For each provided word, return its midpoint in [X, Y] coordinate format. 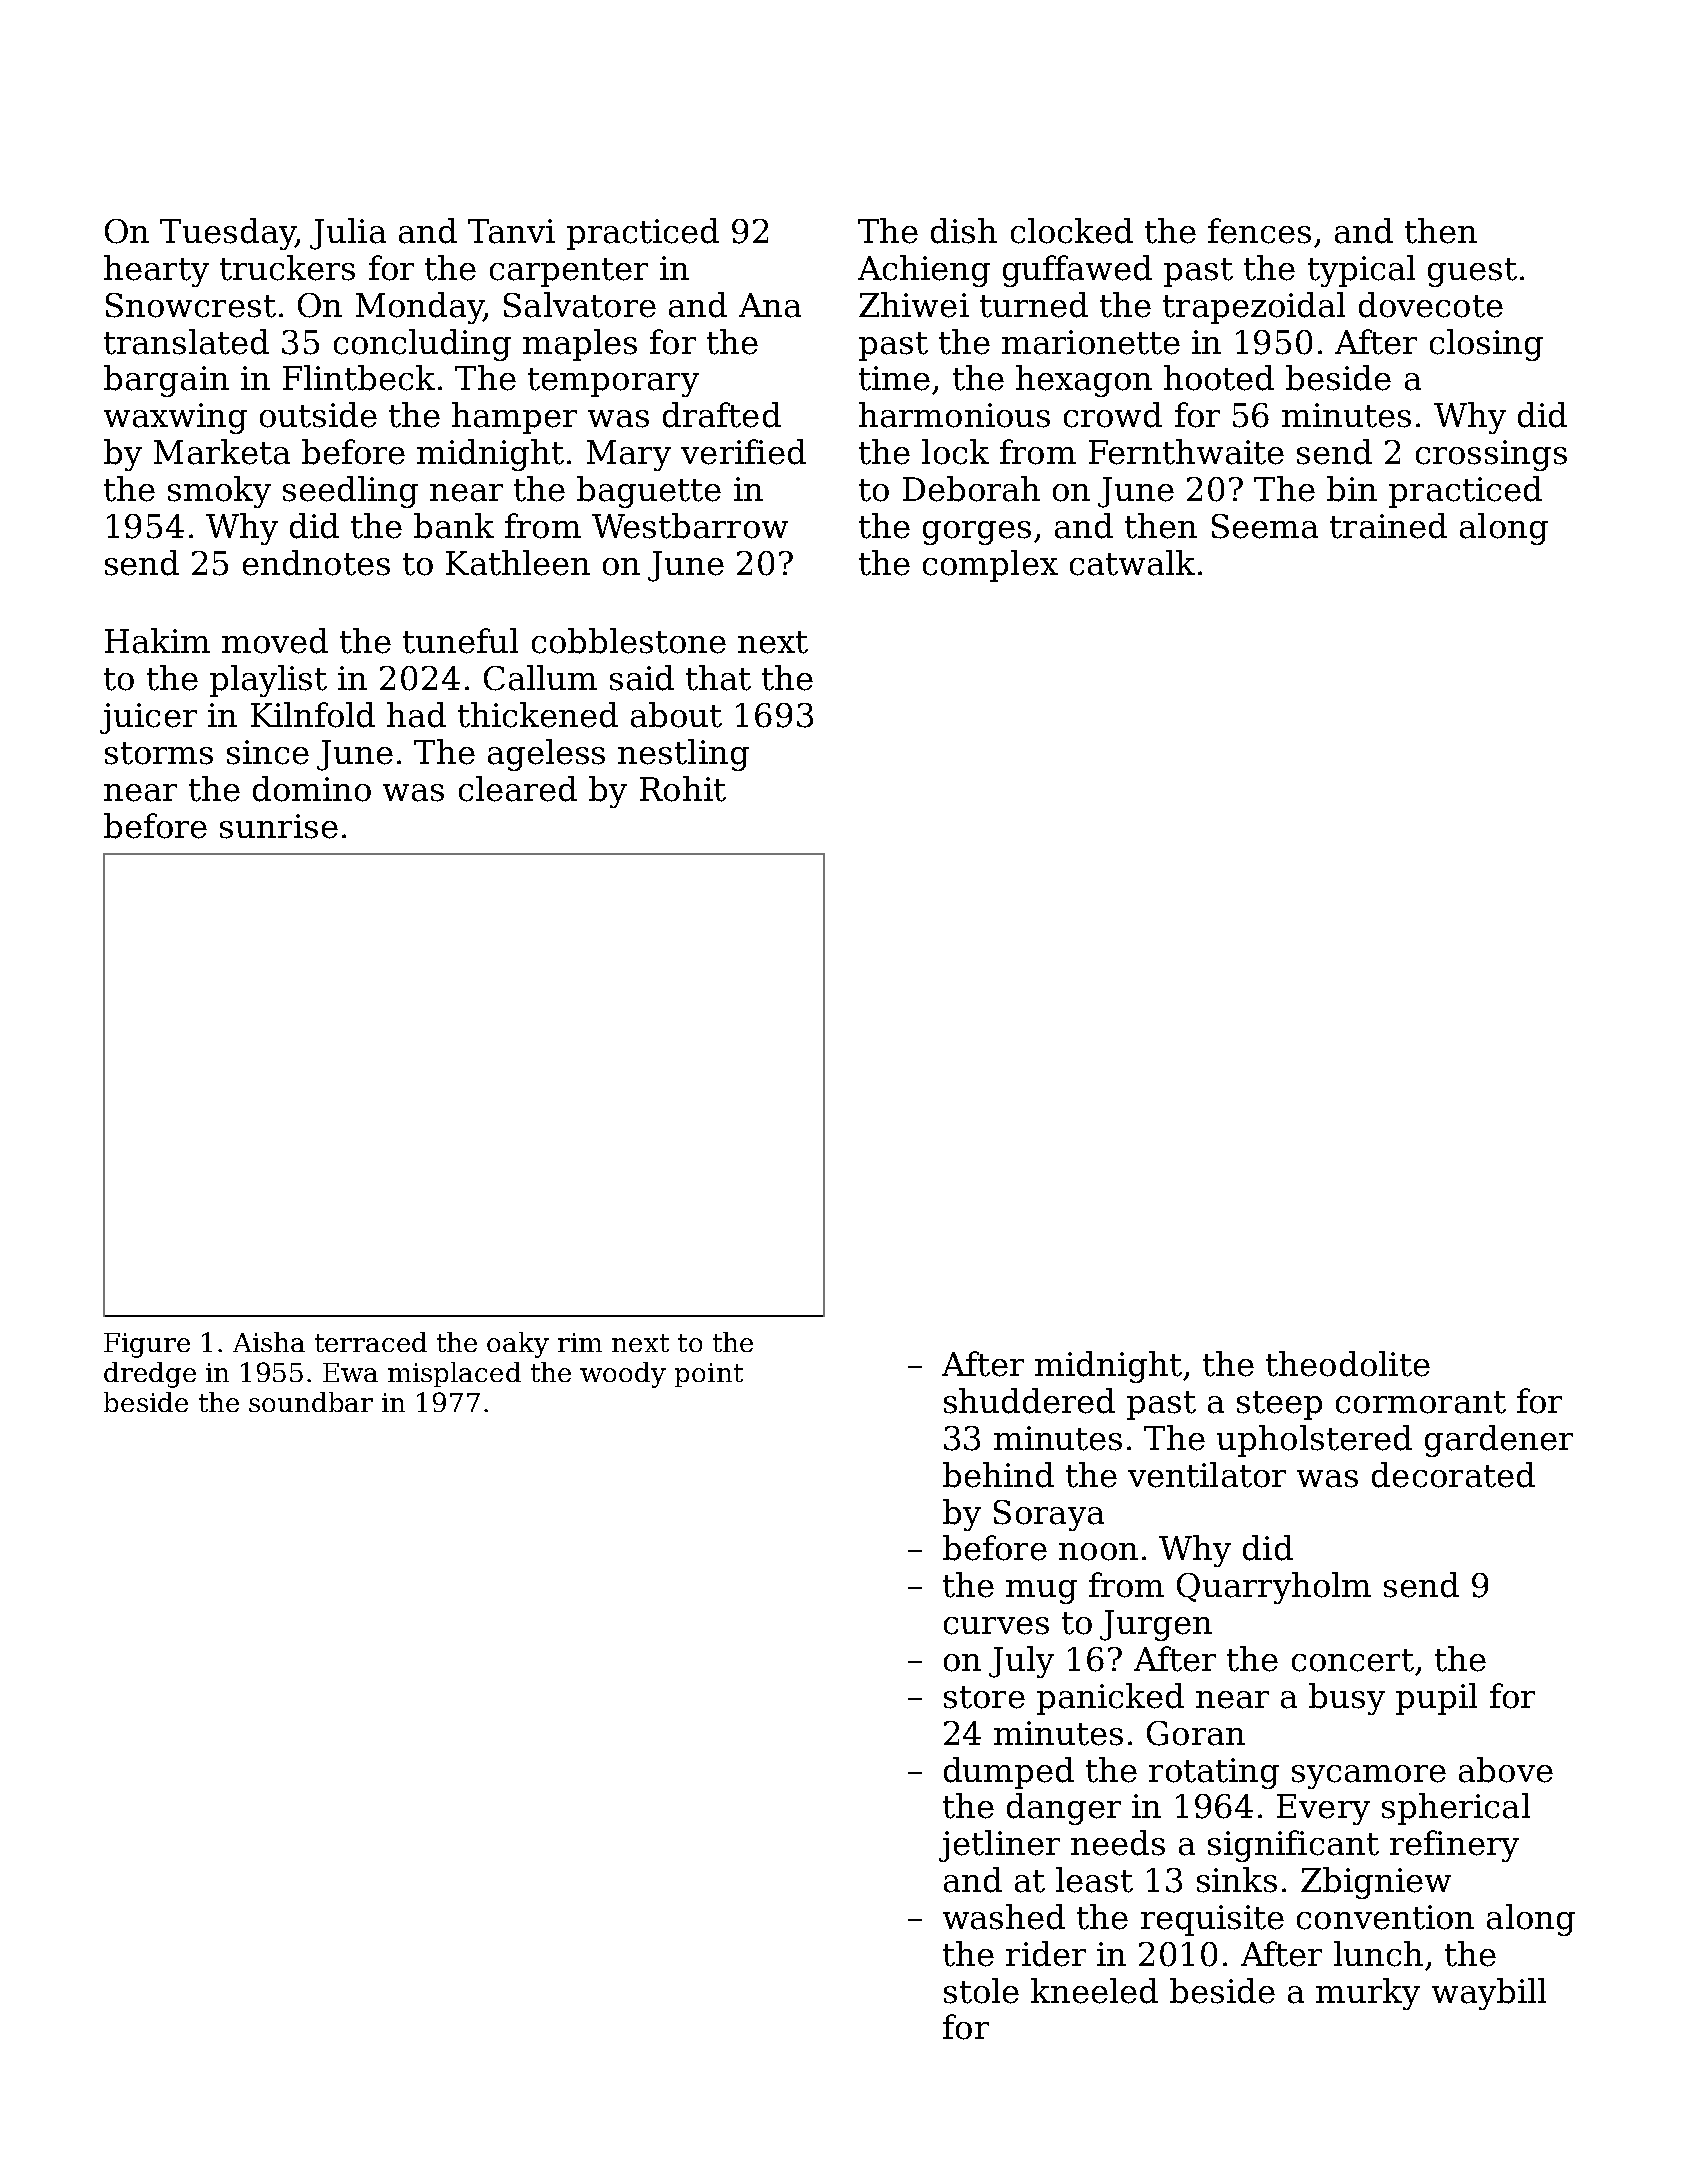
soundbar [311, 1402]
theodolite [1348, 1364]
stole [981, 1991]
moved [275, 641]
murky [1368, 1994]
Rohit [683, 789]
